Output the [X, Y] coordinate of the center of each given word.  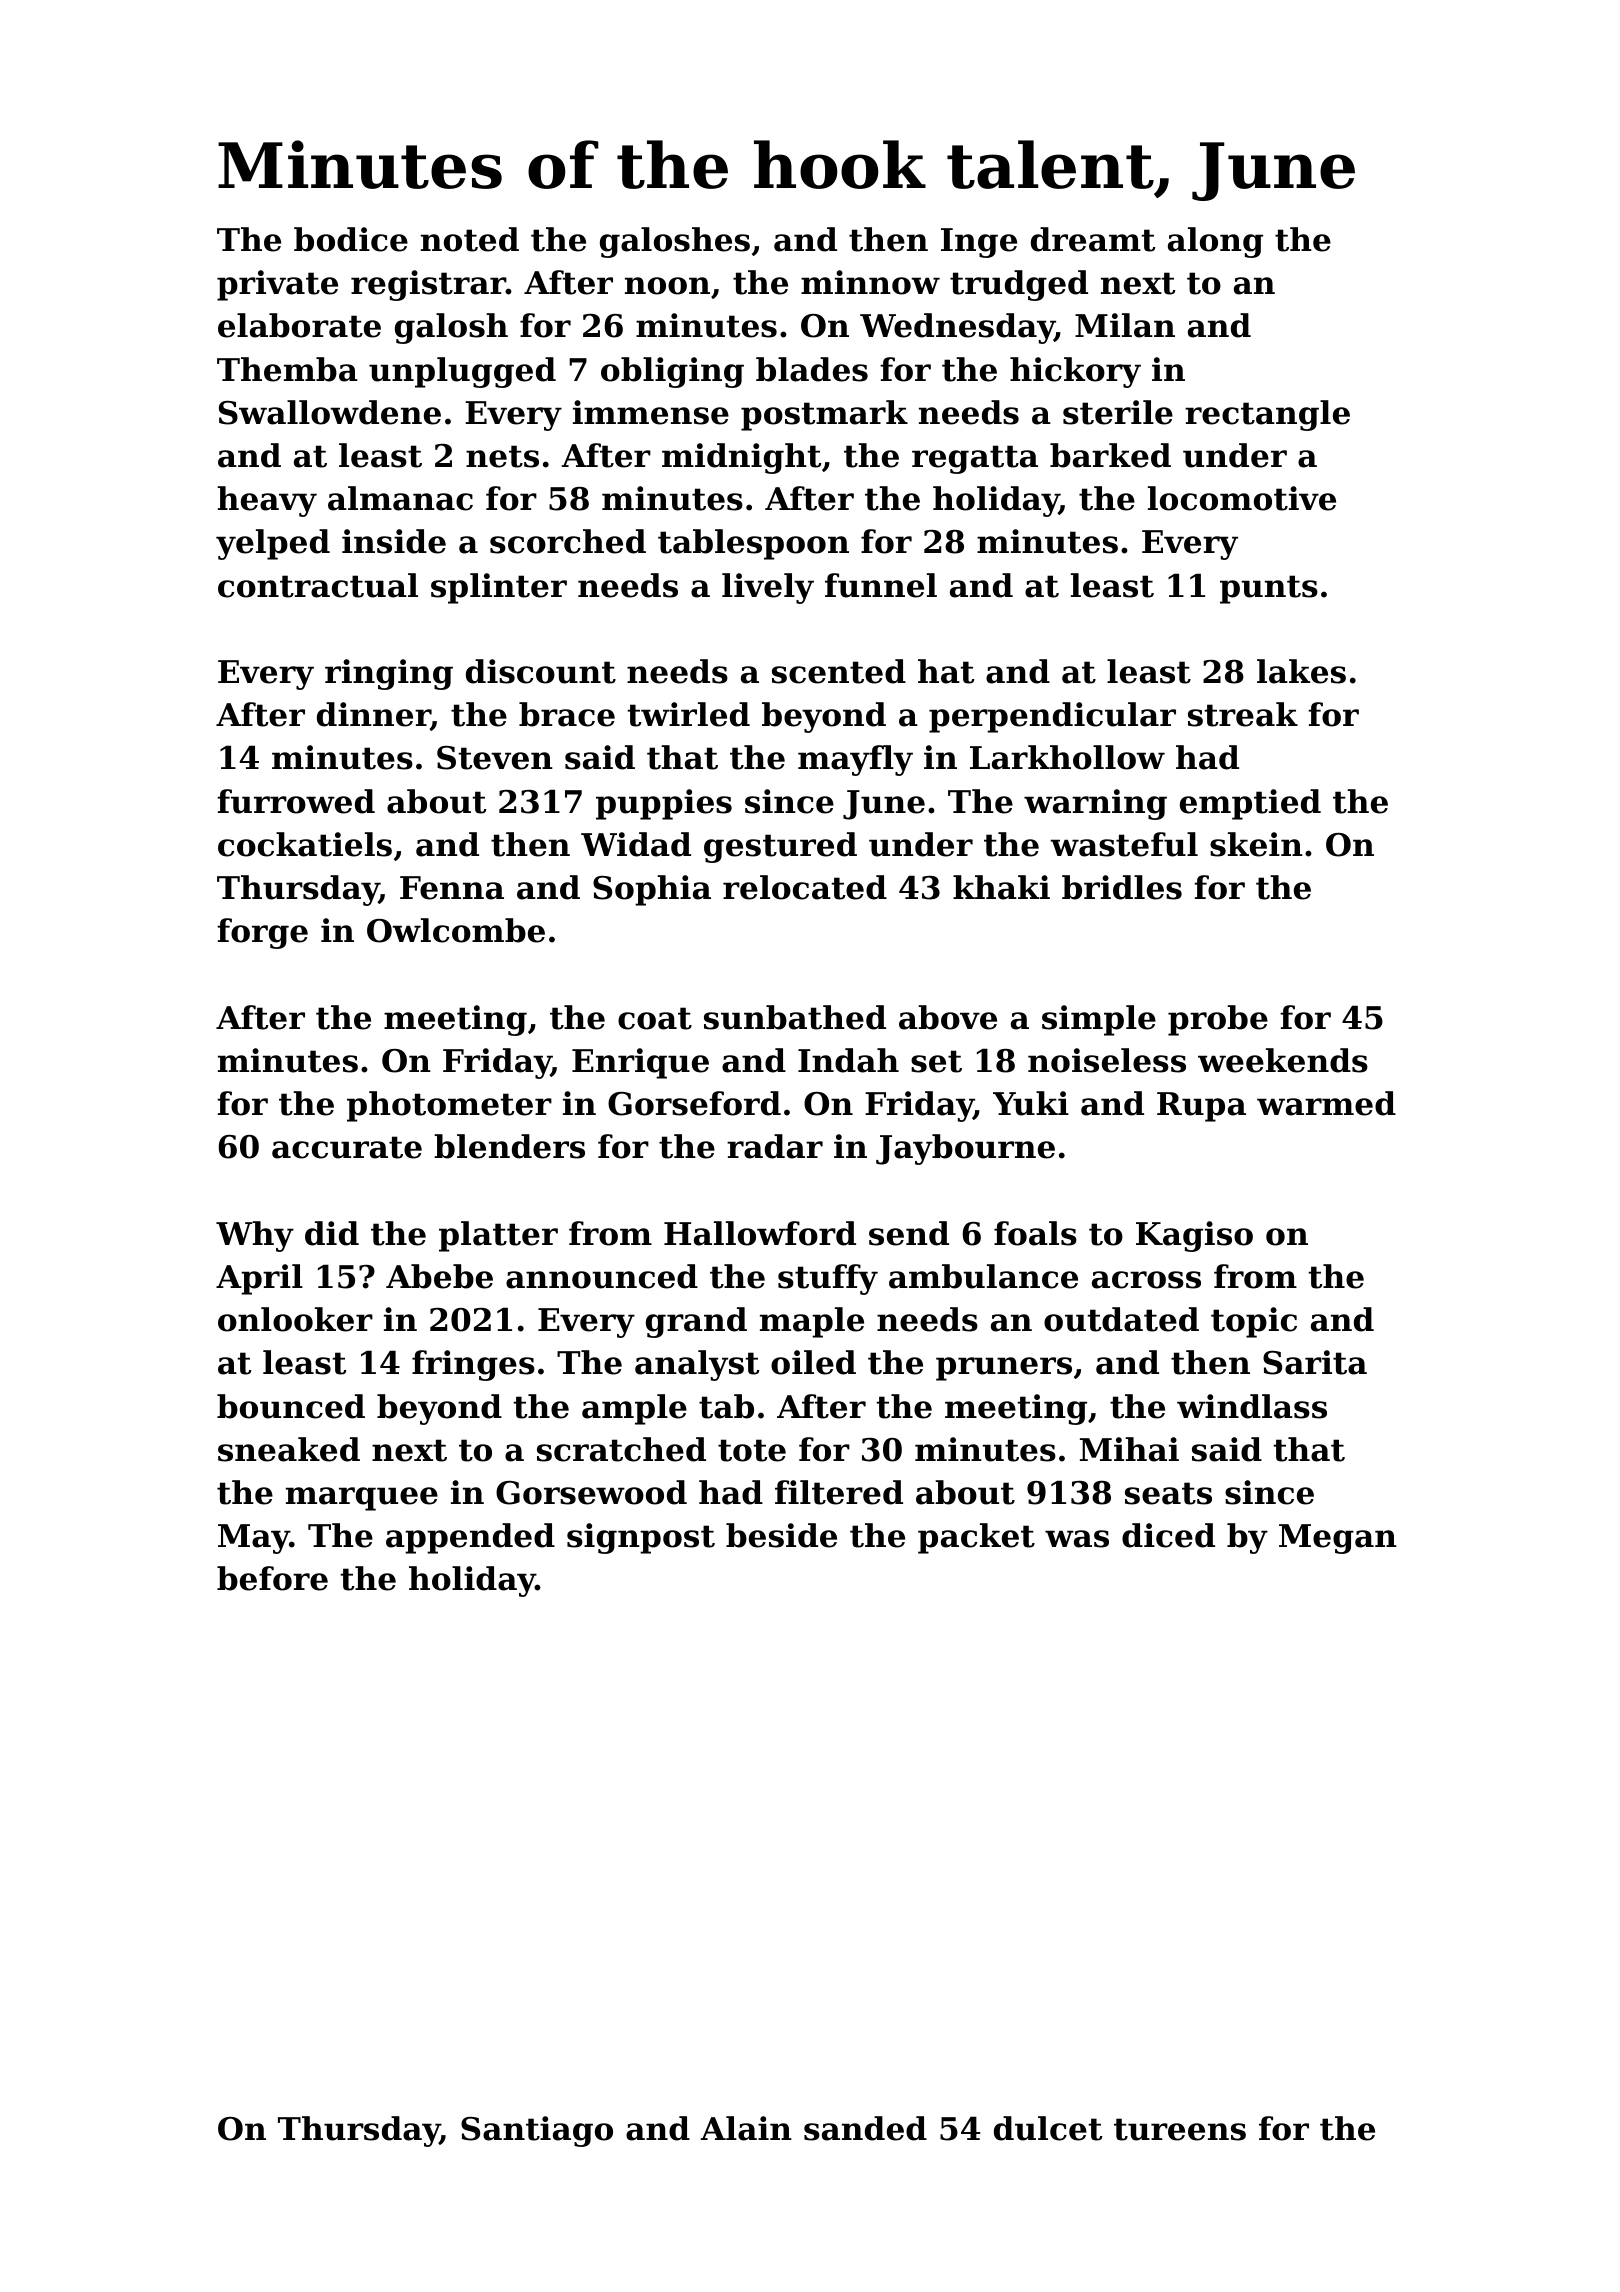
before [272, 1578]
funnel [881, 585]
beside [781, 1535]
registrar [428, 285]
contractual [318, 585]
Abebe [439, 1276]
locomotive [1242, 498]
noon [667, 286]
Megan [1338, 1539]
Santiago [537, 2131]
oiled [813, 1362]
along [1215, 242]
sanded [865, 2128]
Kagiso [1194, 1236]
